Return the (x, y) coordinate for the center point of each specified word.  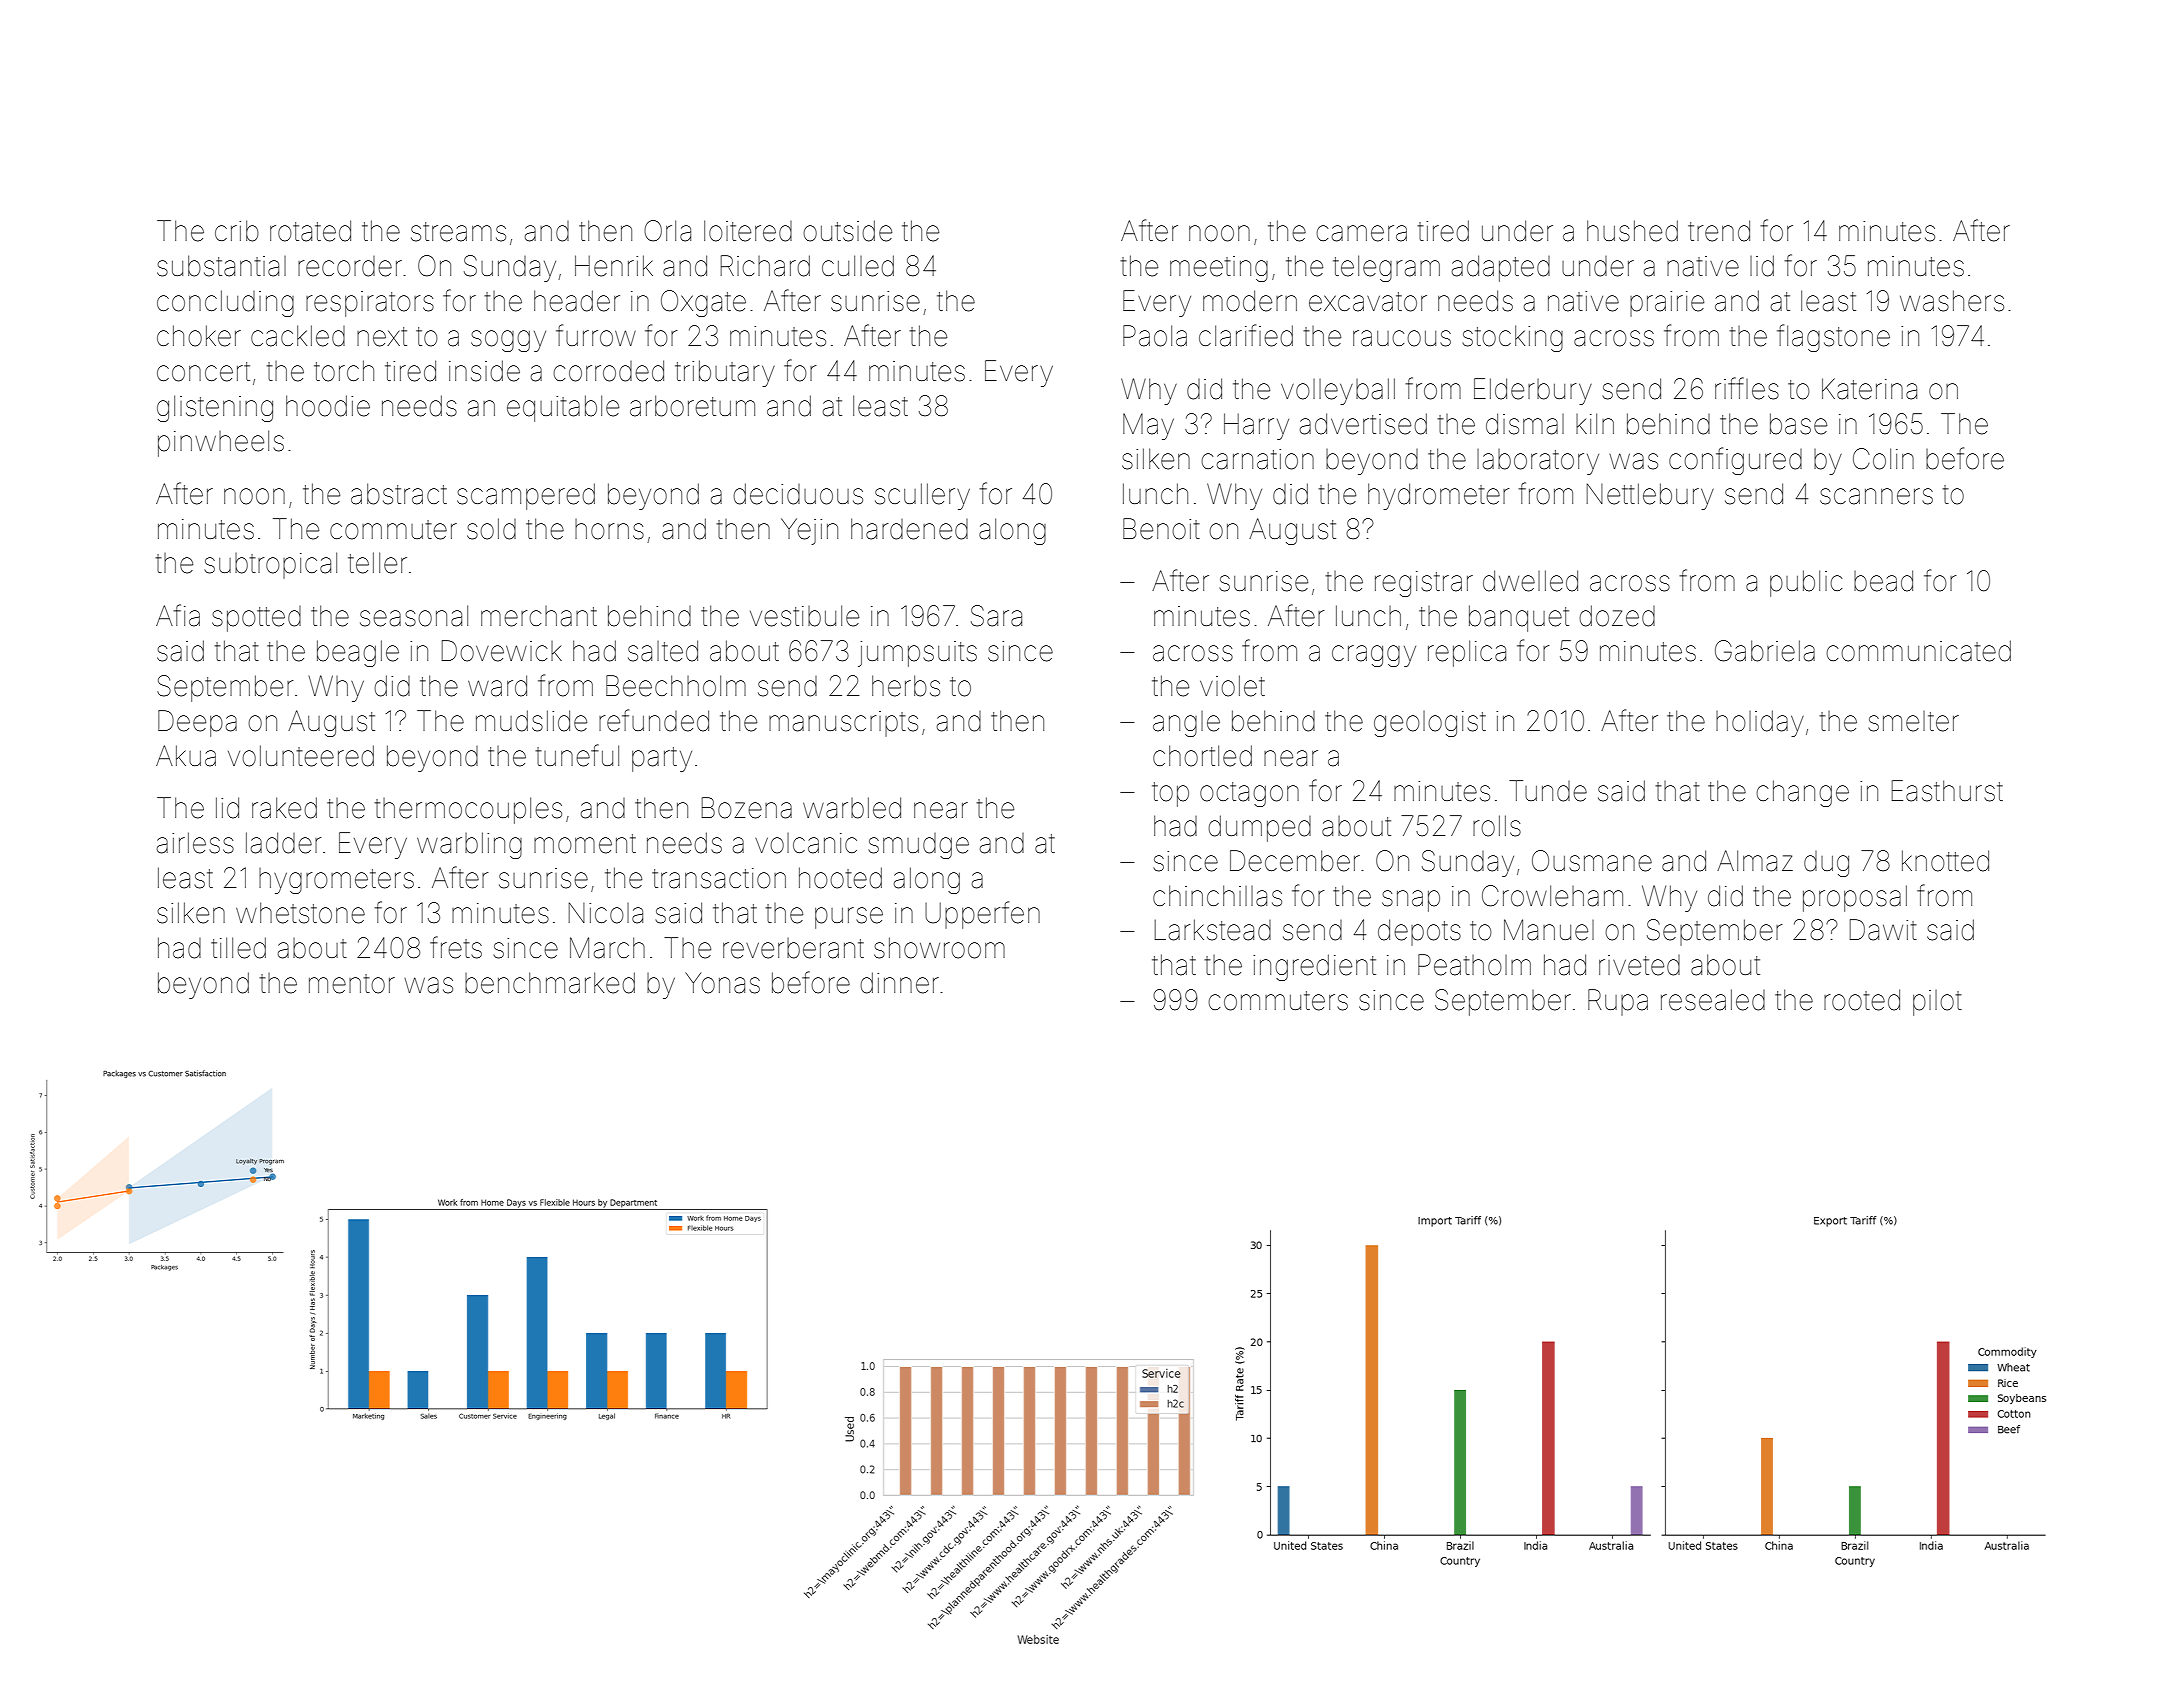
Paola (1155, 336)
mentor (352, 984)
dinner (899, 983)
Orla (667, 231)
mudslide (531, 721)
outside (847, 231)
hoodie (328, 406)
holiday (1760, 723)
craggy (1374, 656)
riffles (1747, 388)
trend (1719, 231)
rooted (1862, 1000)
